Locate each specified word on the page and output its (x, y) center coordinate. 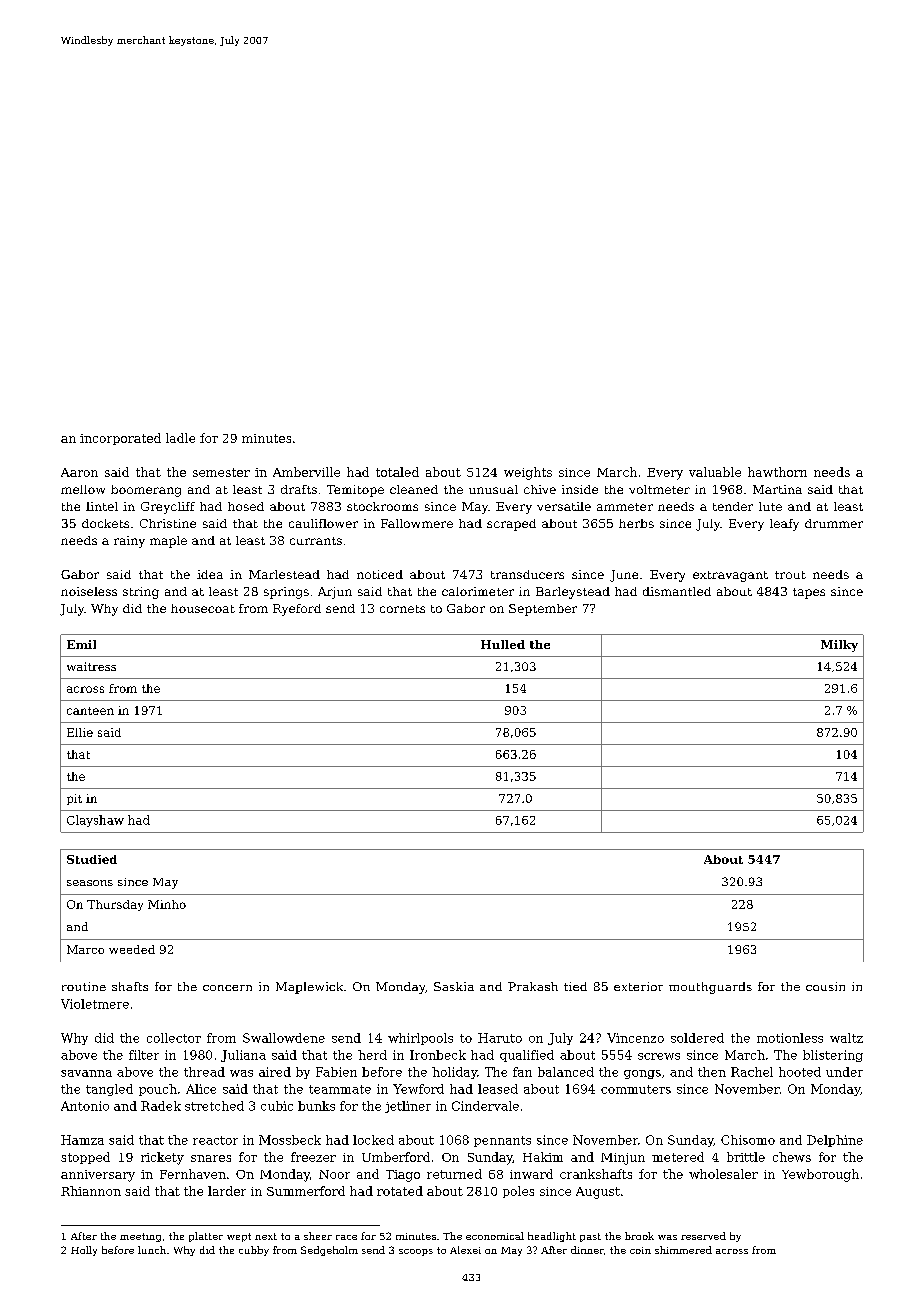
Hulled (503, 644)
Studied (92, 859)
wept (239, 1237)
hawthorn (777, 472)
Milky (839, 646)
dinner (587, 1250)
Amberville (306, 472)
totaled (397, 472)
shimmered (683, 1250)
